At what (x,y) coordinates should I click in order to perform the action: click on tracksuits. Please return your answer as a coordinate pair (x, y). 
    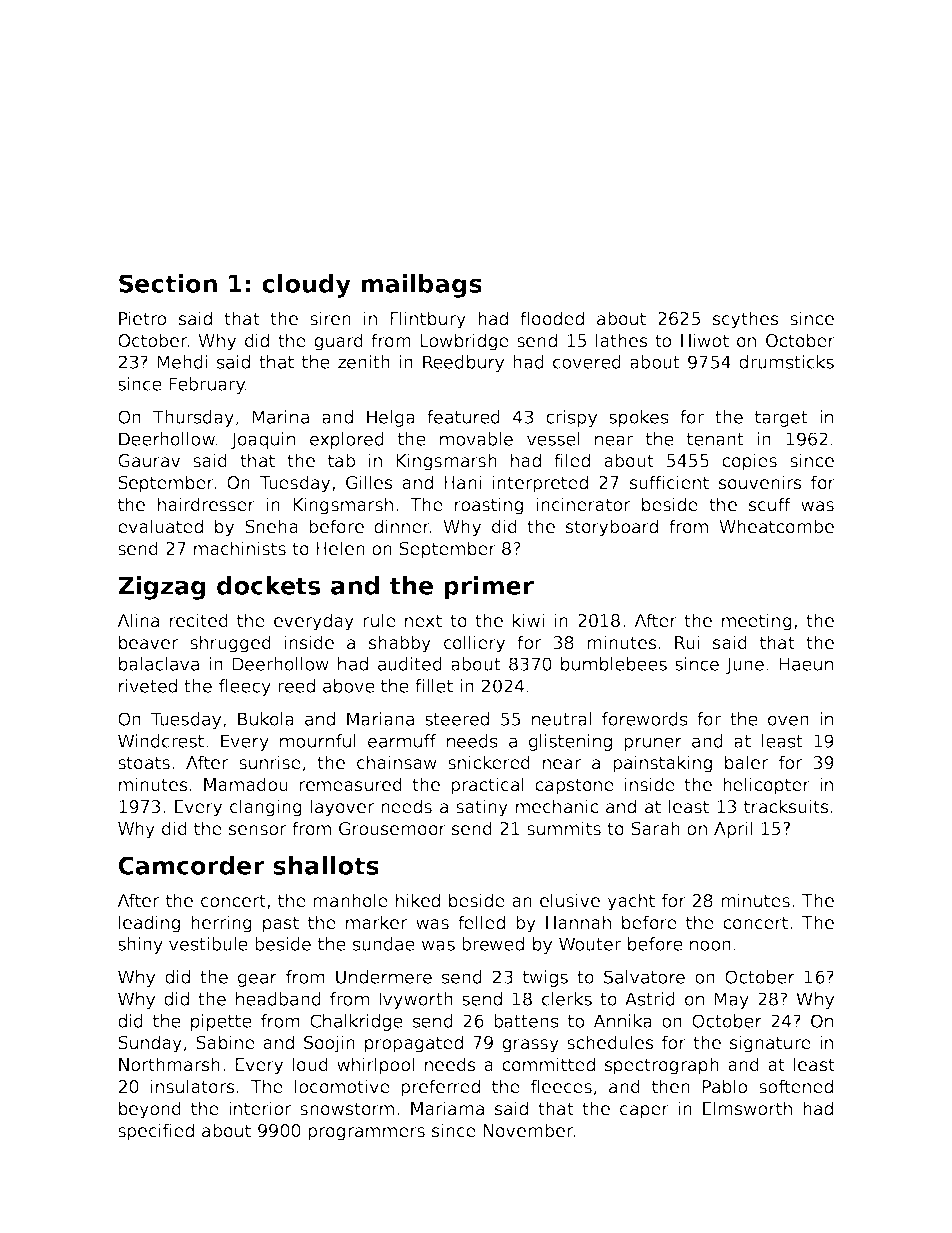
    Looking at the image, I should click on (786, 806).
